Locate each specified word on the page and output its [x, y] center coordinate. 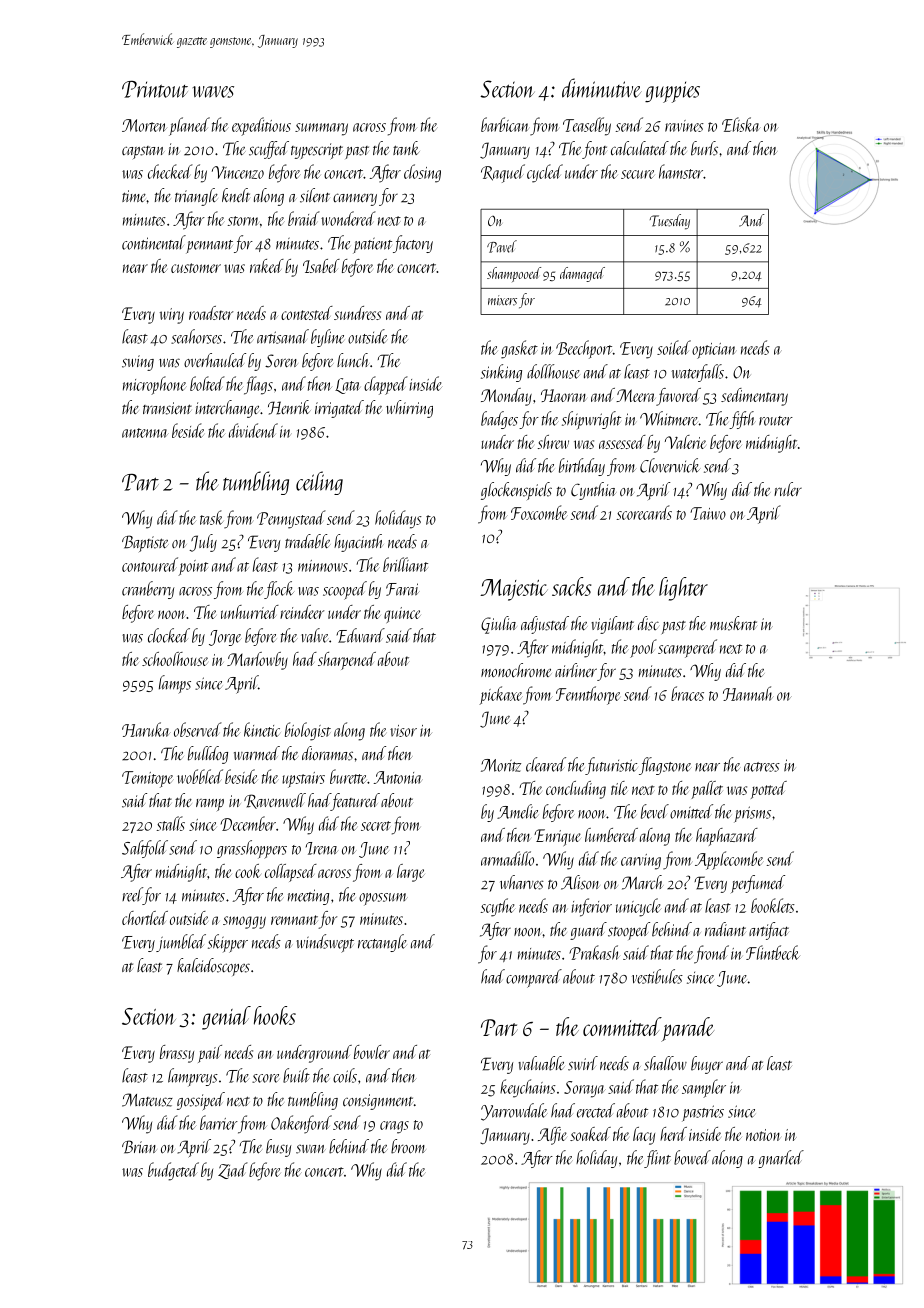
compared [534, 978]
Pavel [502, 246]
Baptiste [145, 543]
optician [714, 351]
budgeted [173, 1171]
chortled [145, 918]
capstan [143, 152]
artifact [769, 931]
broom [408, 1146]
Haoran [563, 395]
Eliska [741, 124]
